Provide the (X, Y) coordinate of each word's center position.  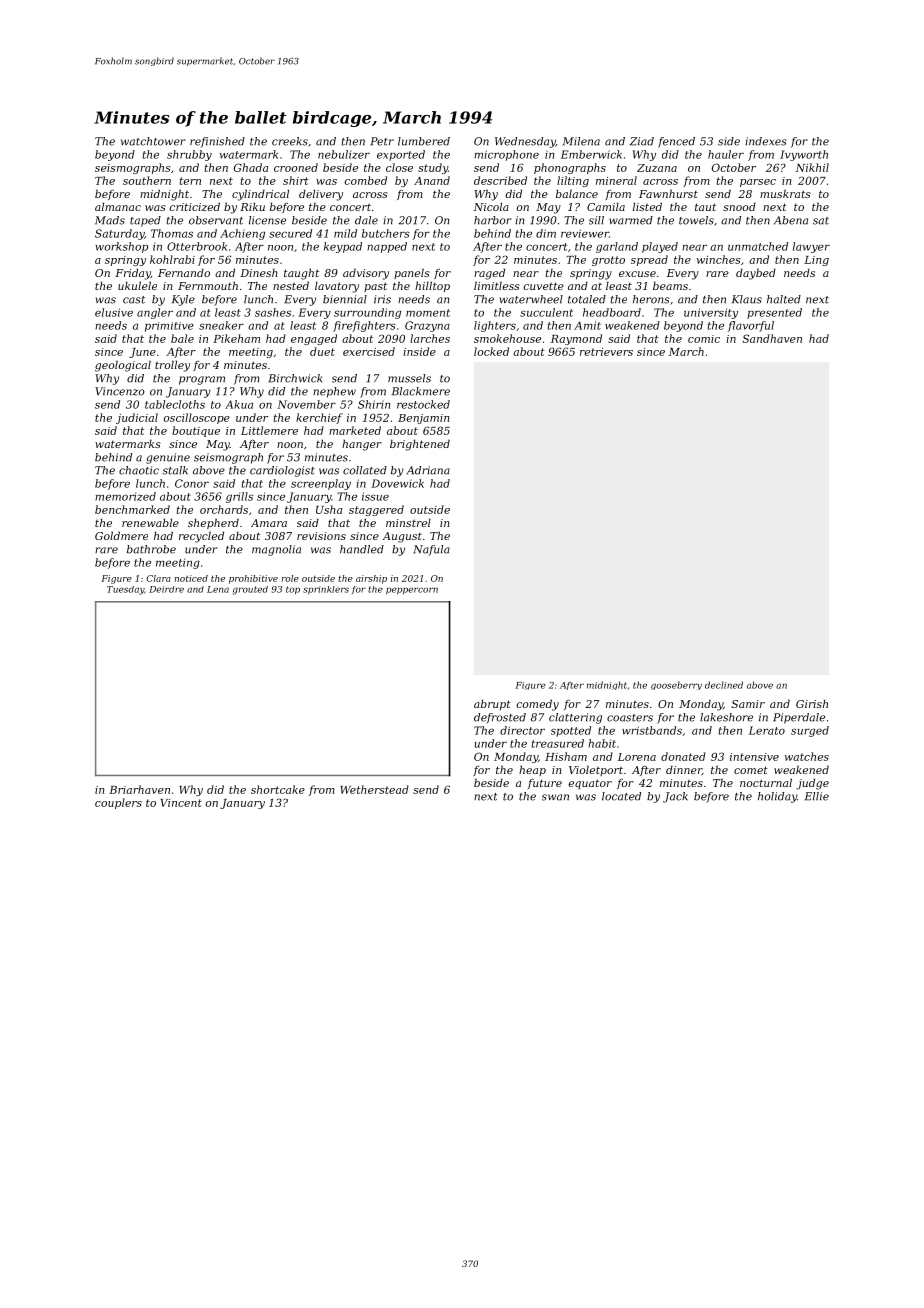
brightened (420, 445)
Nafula (431, 550)
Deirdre (166, 589)
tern (190, 181)
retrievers (606, 352)
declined (724, 685)
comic (704, 339)
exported (401, 155)
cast (134, 300)
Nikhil (812, 167)
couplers (118, 803)
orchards (224, 509)
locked (491, 351)
